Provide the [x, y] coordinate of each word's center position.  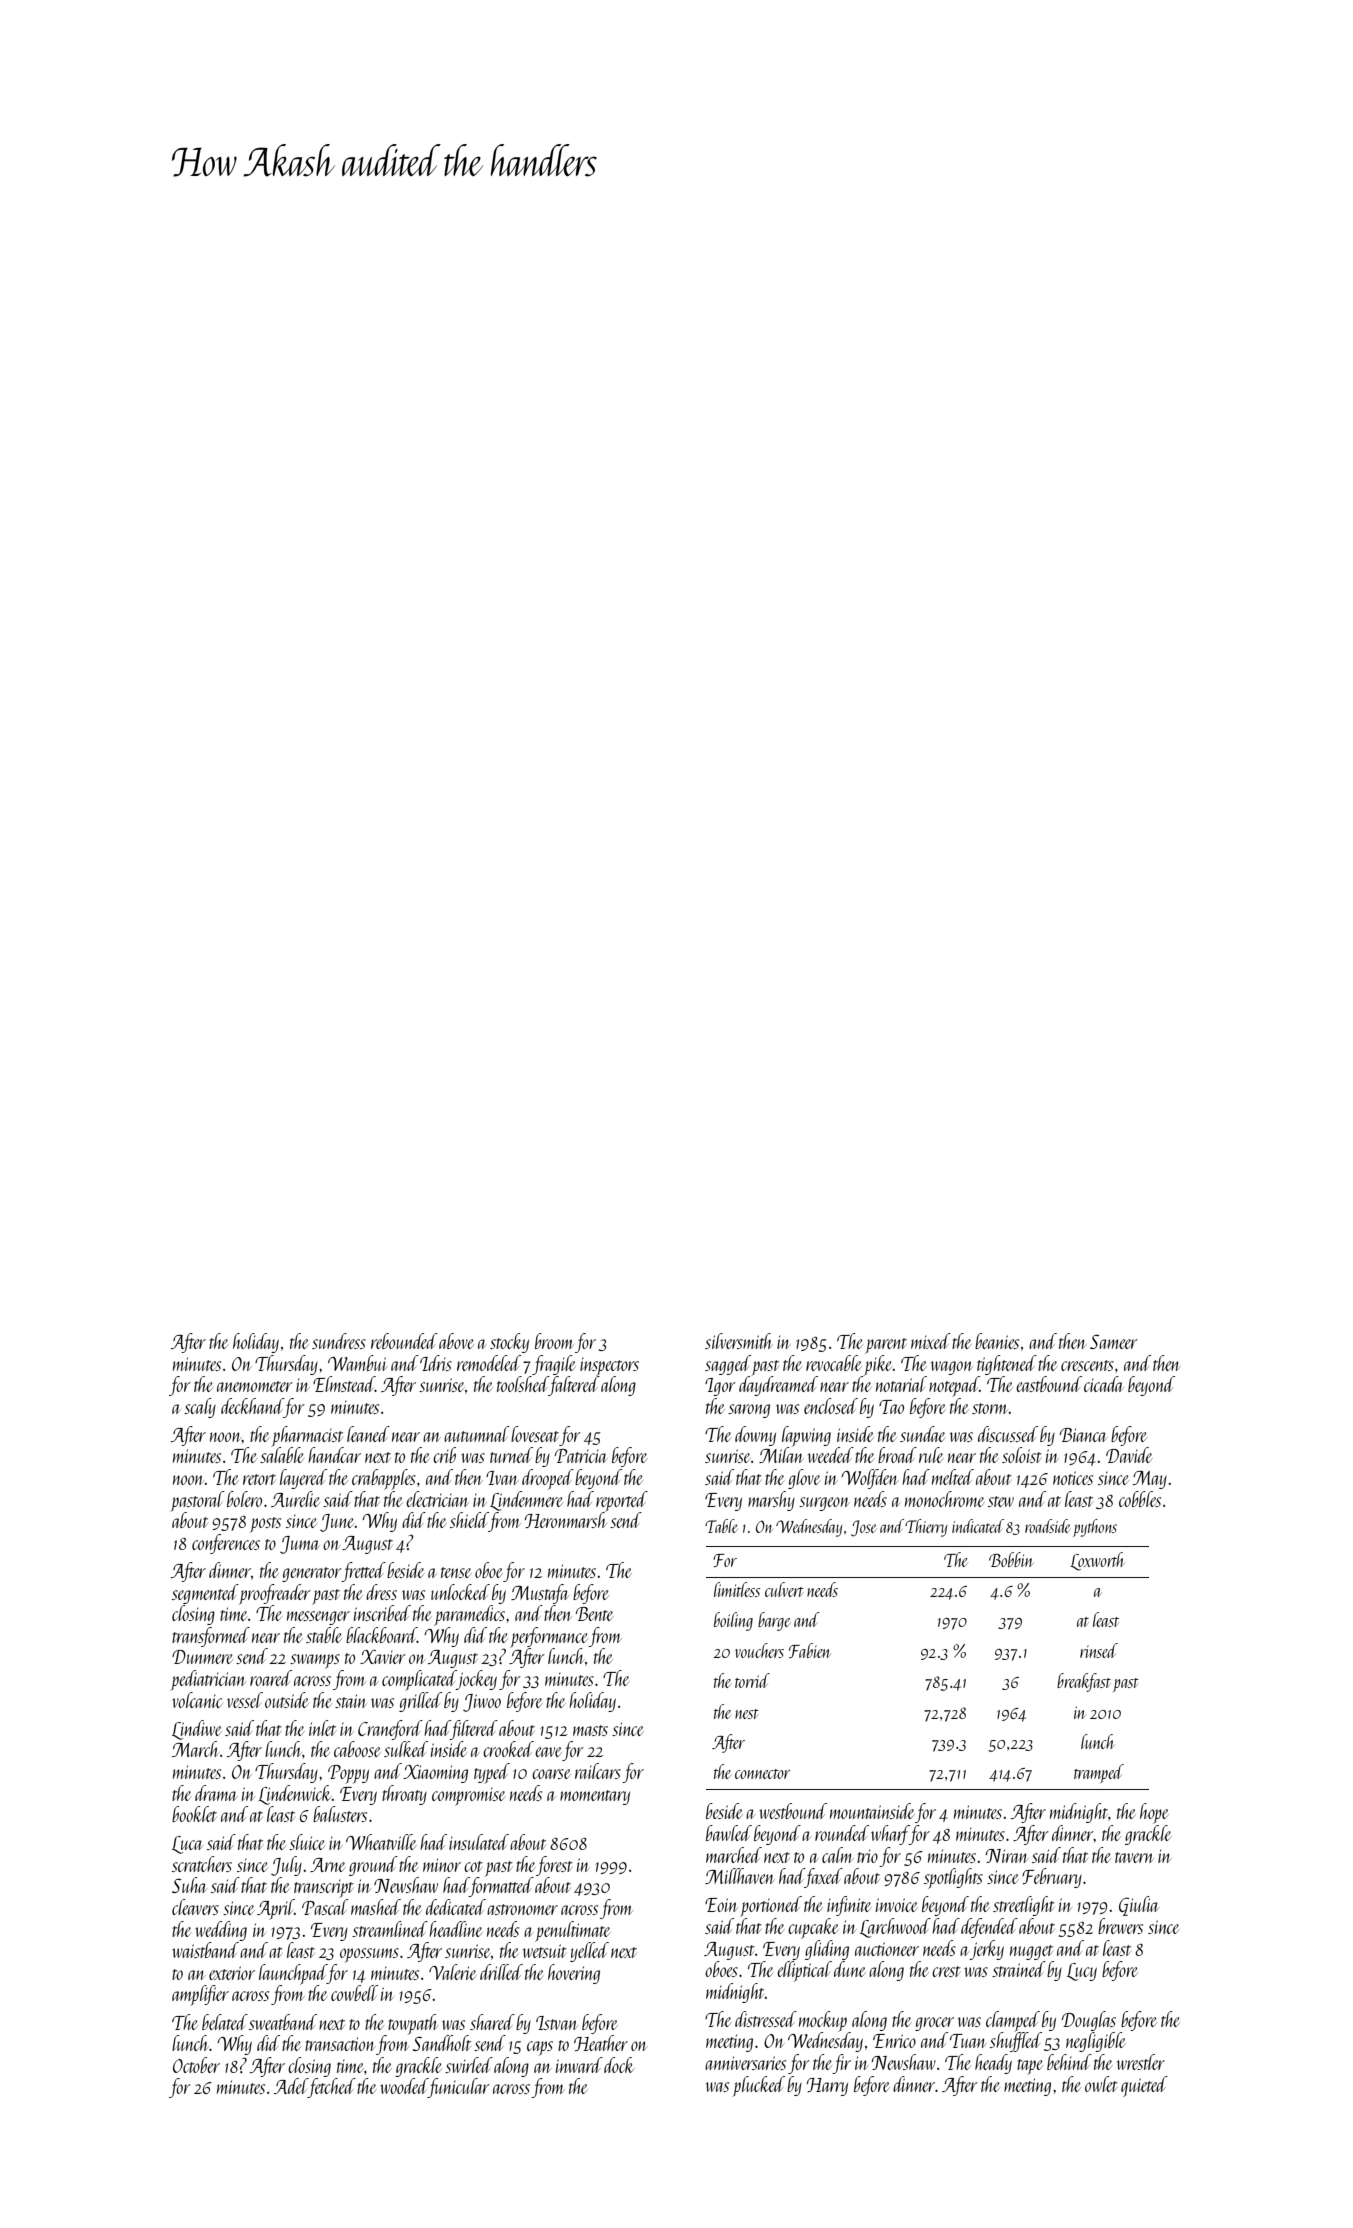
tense [456, 1572]
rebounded [404, 1341]
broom [554, 1341]
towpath [413, 2024]
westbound [793, 1811]
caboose [357, 1749]
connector [762, 1774]
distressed [766, 2019]
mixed [931, 1341]
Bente [595, 1614]
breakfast [1084, 1682]
